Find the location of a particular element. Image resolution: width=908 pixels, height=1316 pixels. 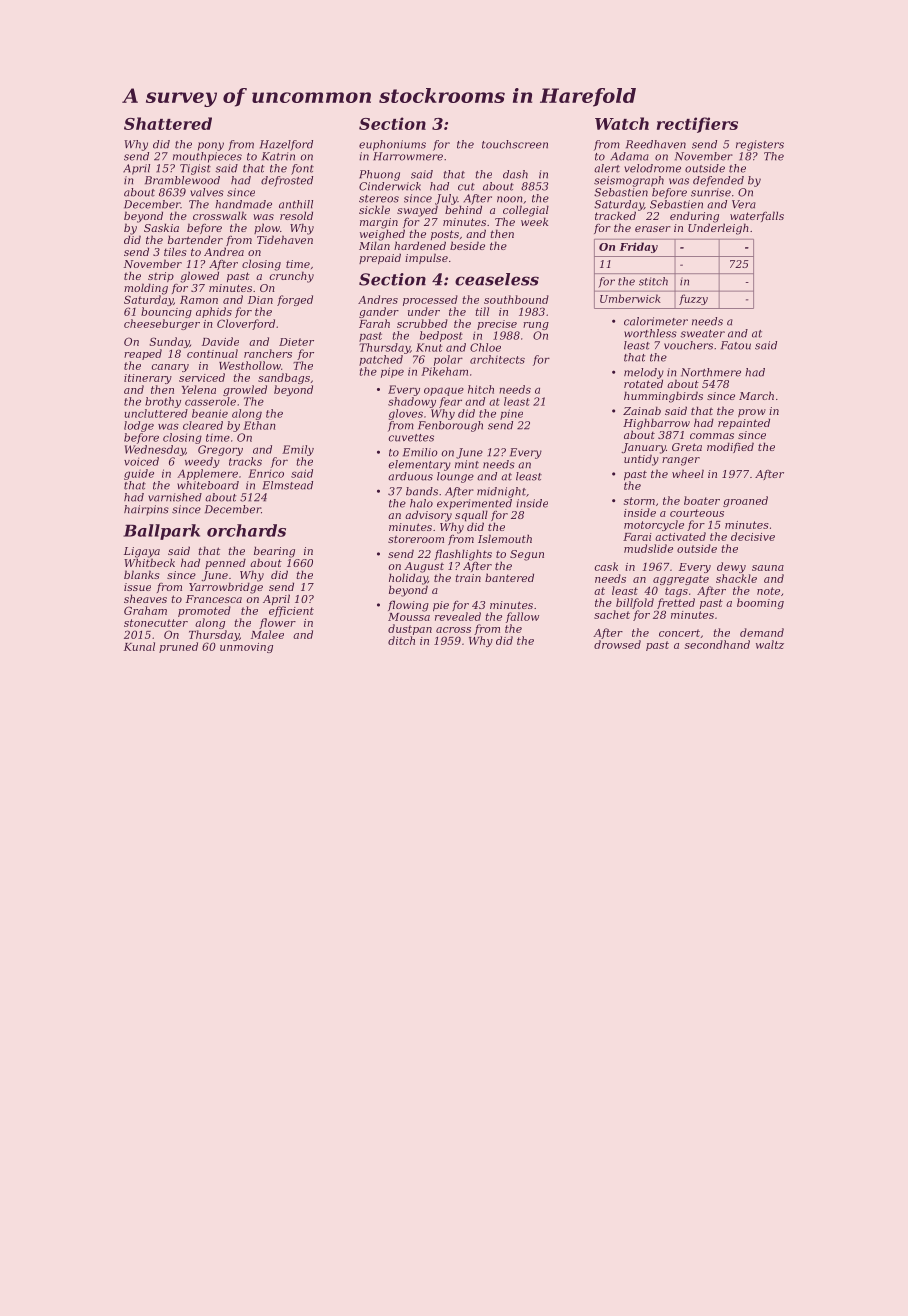

mouthpieces is located at coordinates (207, 157).
